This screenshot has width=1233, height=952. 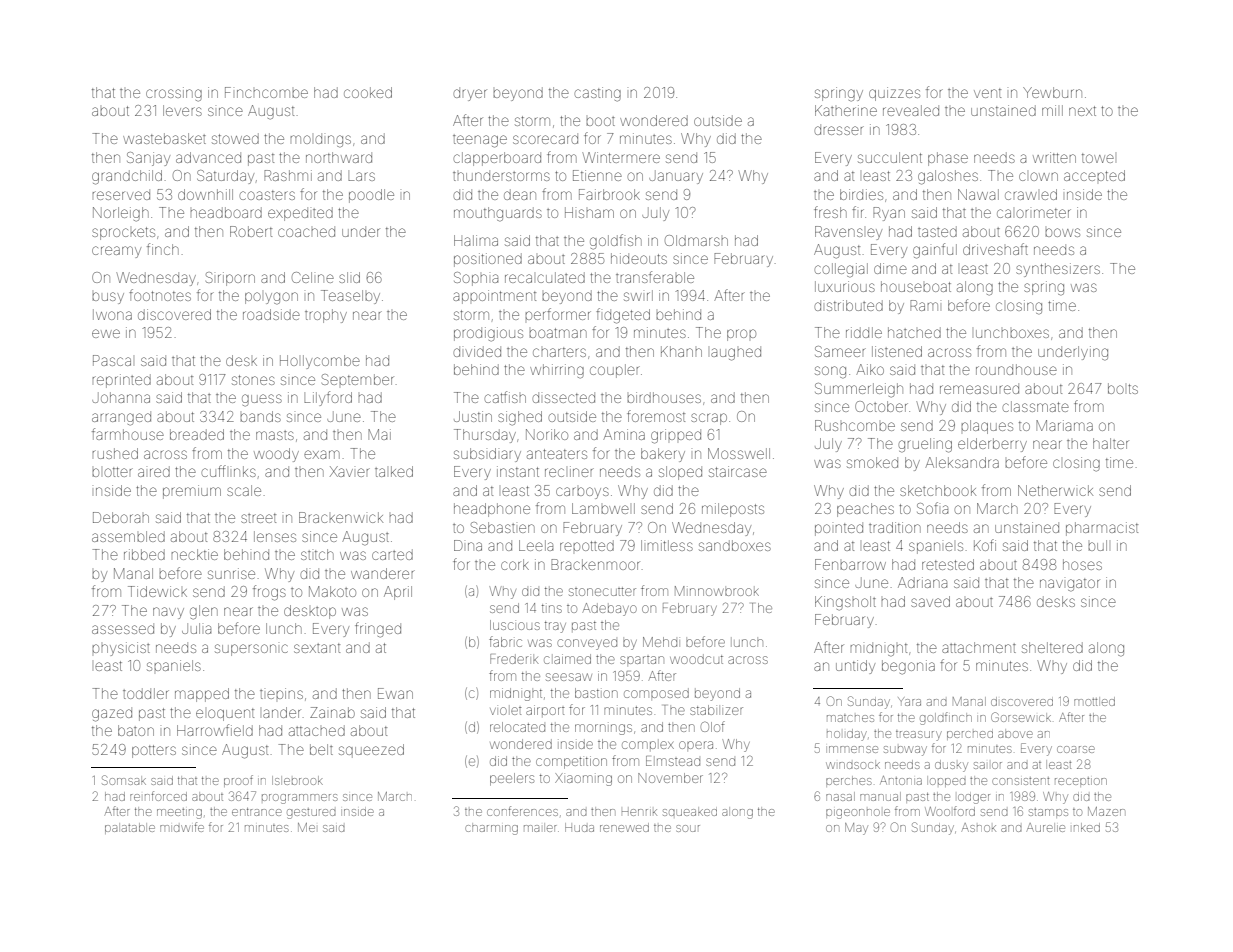 I want to click on quizzes, so click(x=894, y=94).
